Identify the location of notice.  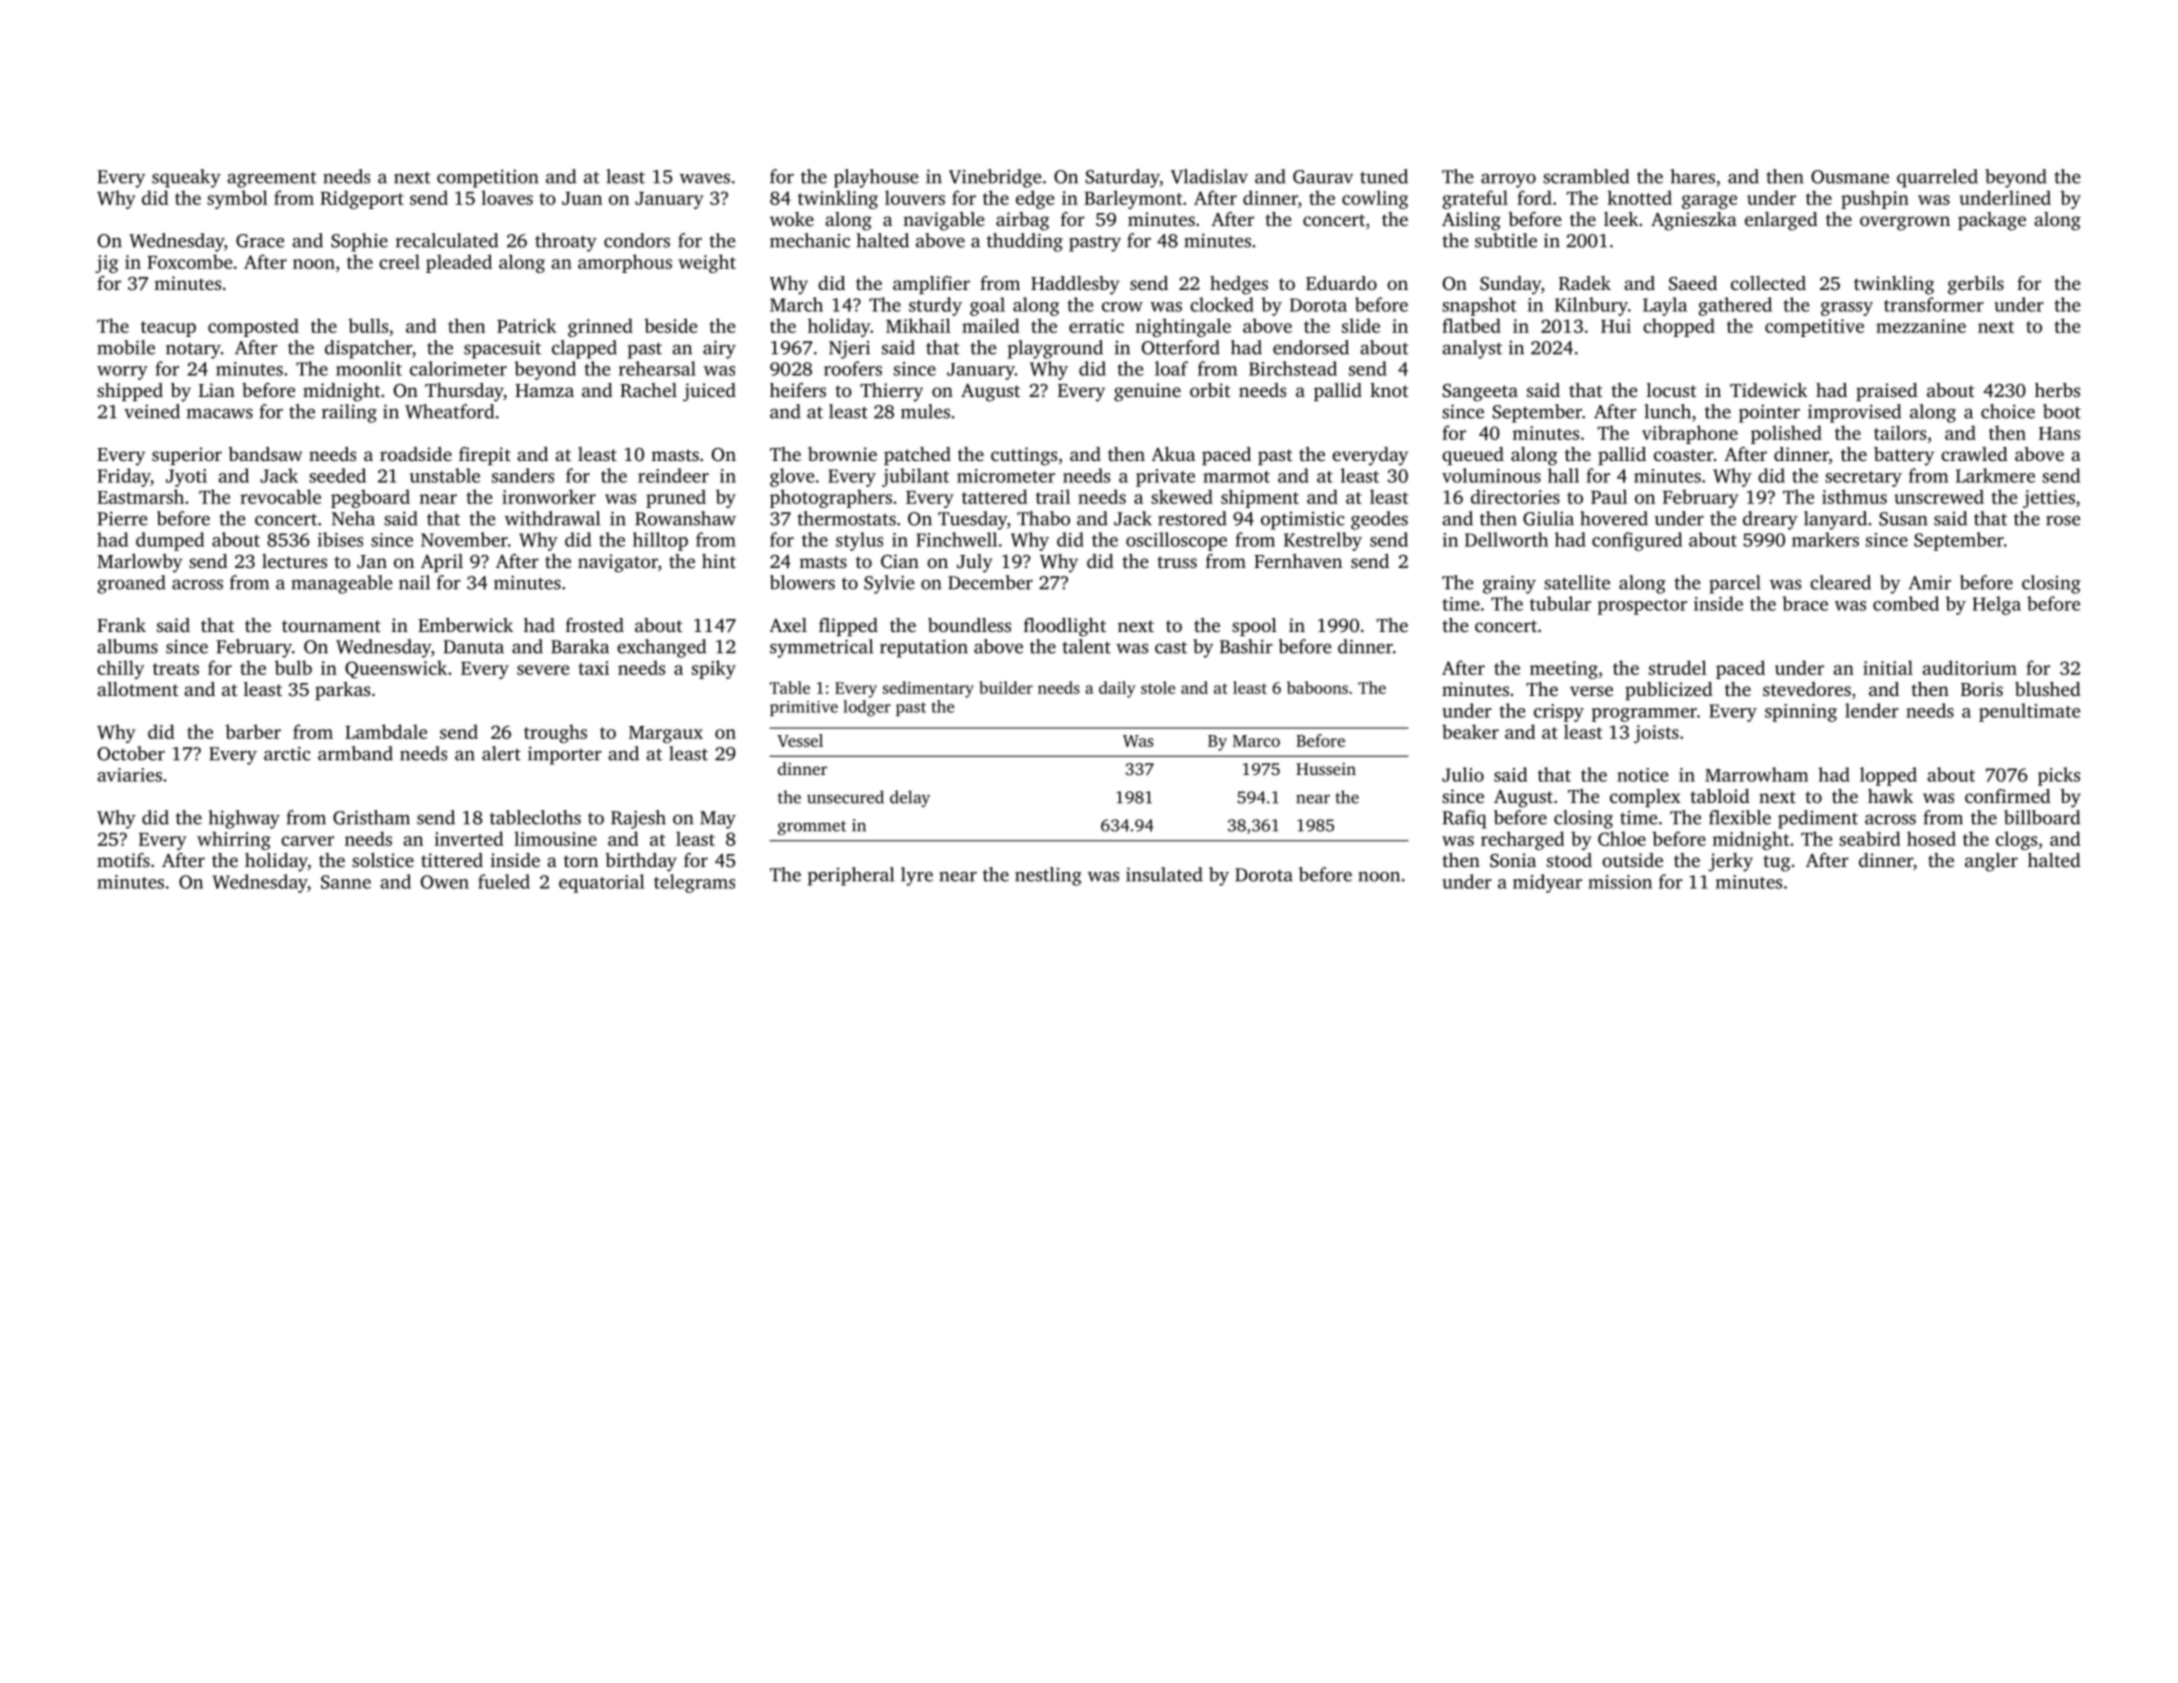
(1642, 775).
